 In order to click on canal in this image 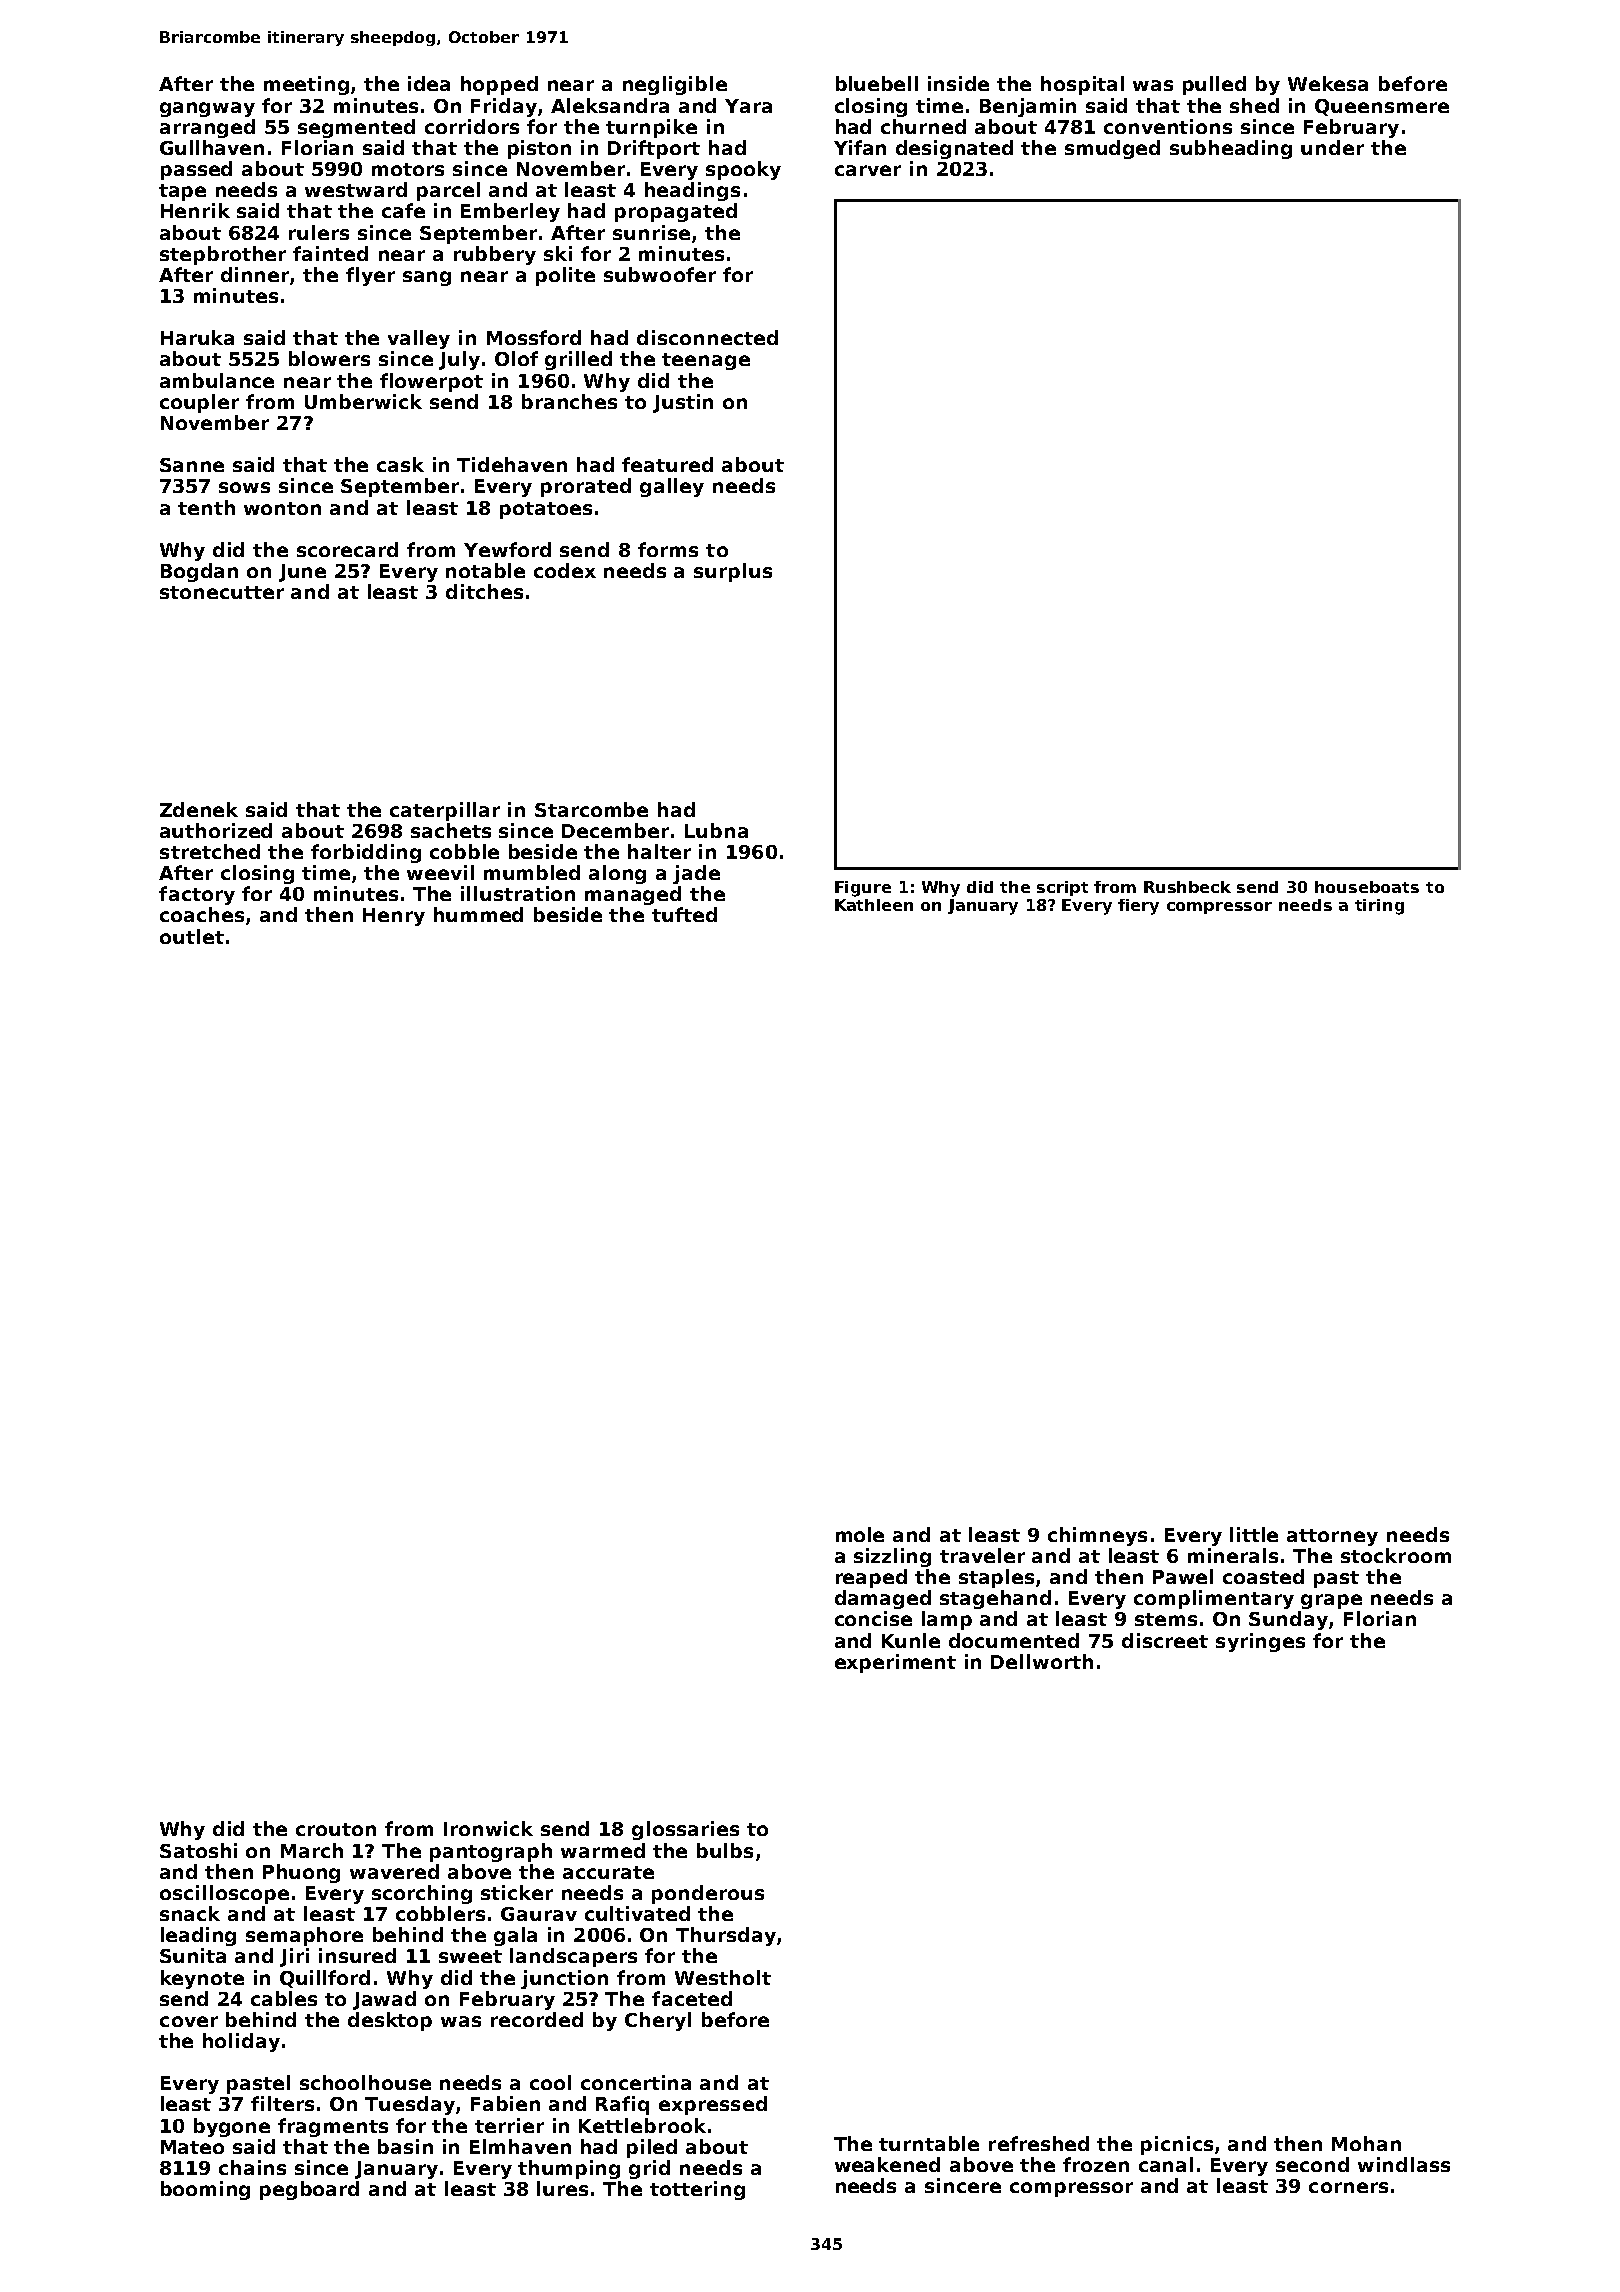, I will do `click(1166, 2164)`.
